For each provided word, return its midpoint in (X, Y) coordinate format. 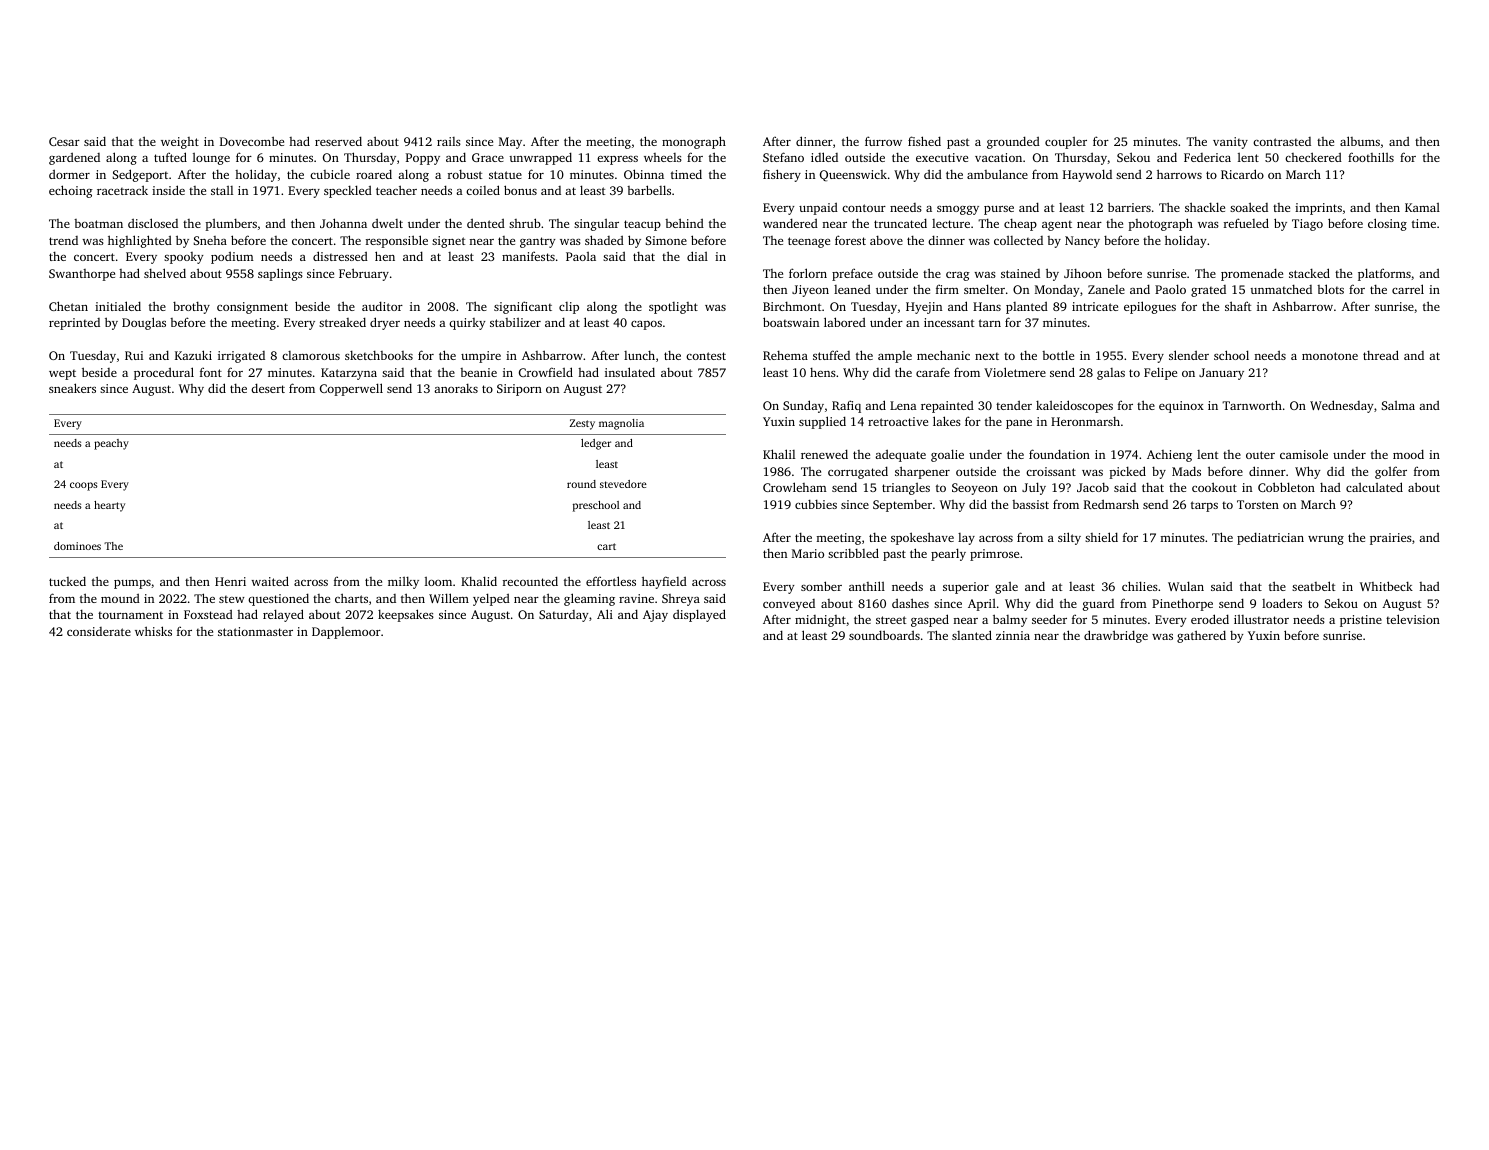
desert (268, 388)
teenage (809, 242)
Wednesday (1342, 406)
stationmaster (255, 631)
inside (168, 190)
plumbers (231, 225)
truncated (900, 223)
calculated (1374, 487)
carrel (1408, 289)
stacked (1309, 273)
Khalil (779, 454)
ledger (596, 444)
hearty (109, 506)
